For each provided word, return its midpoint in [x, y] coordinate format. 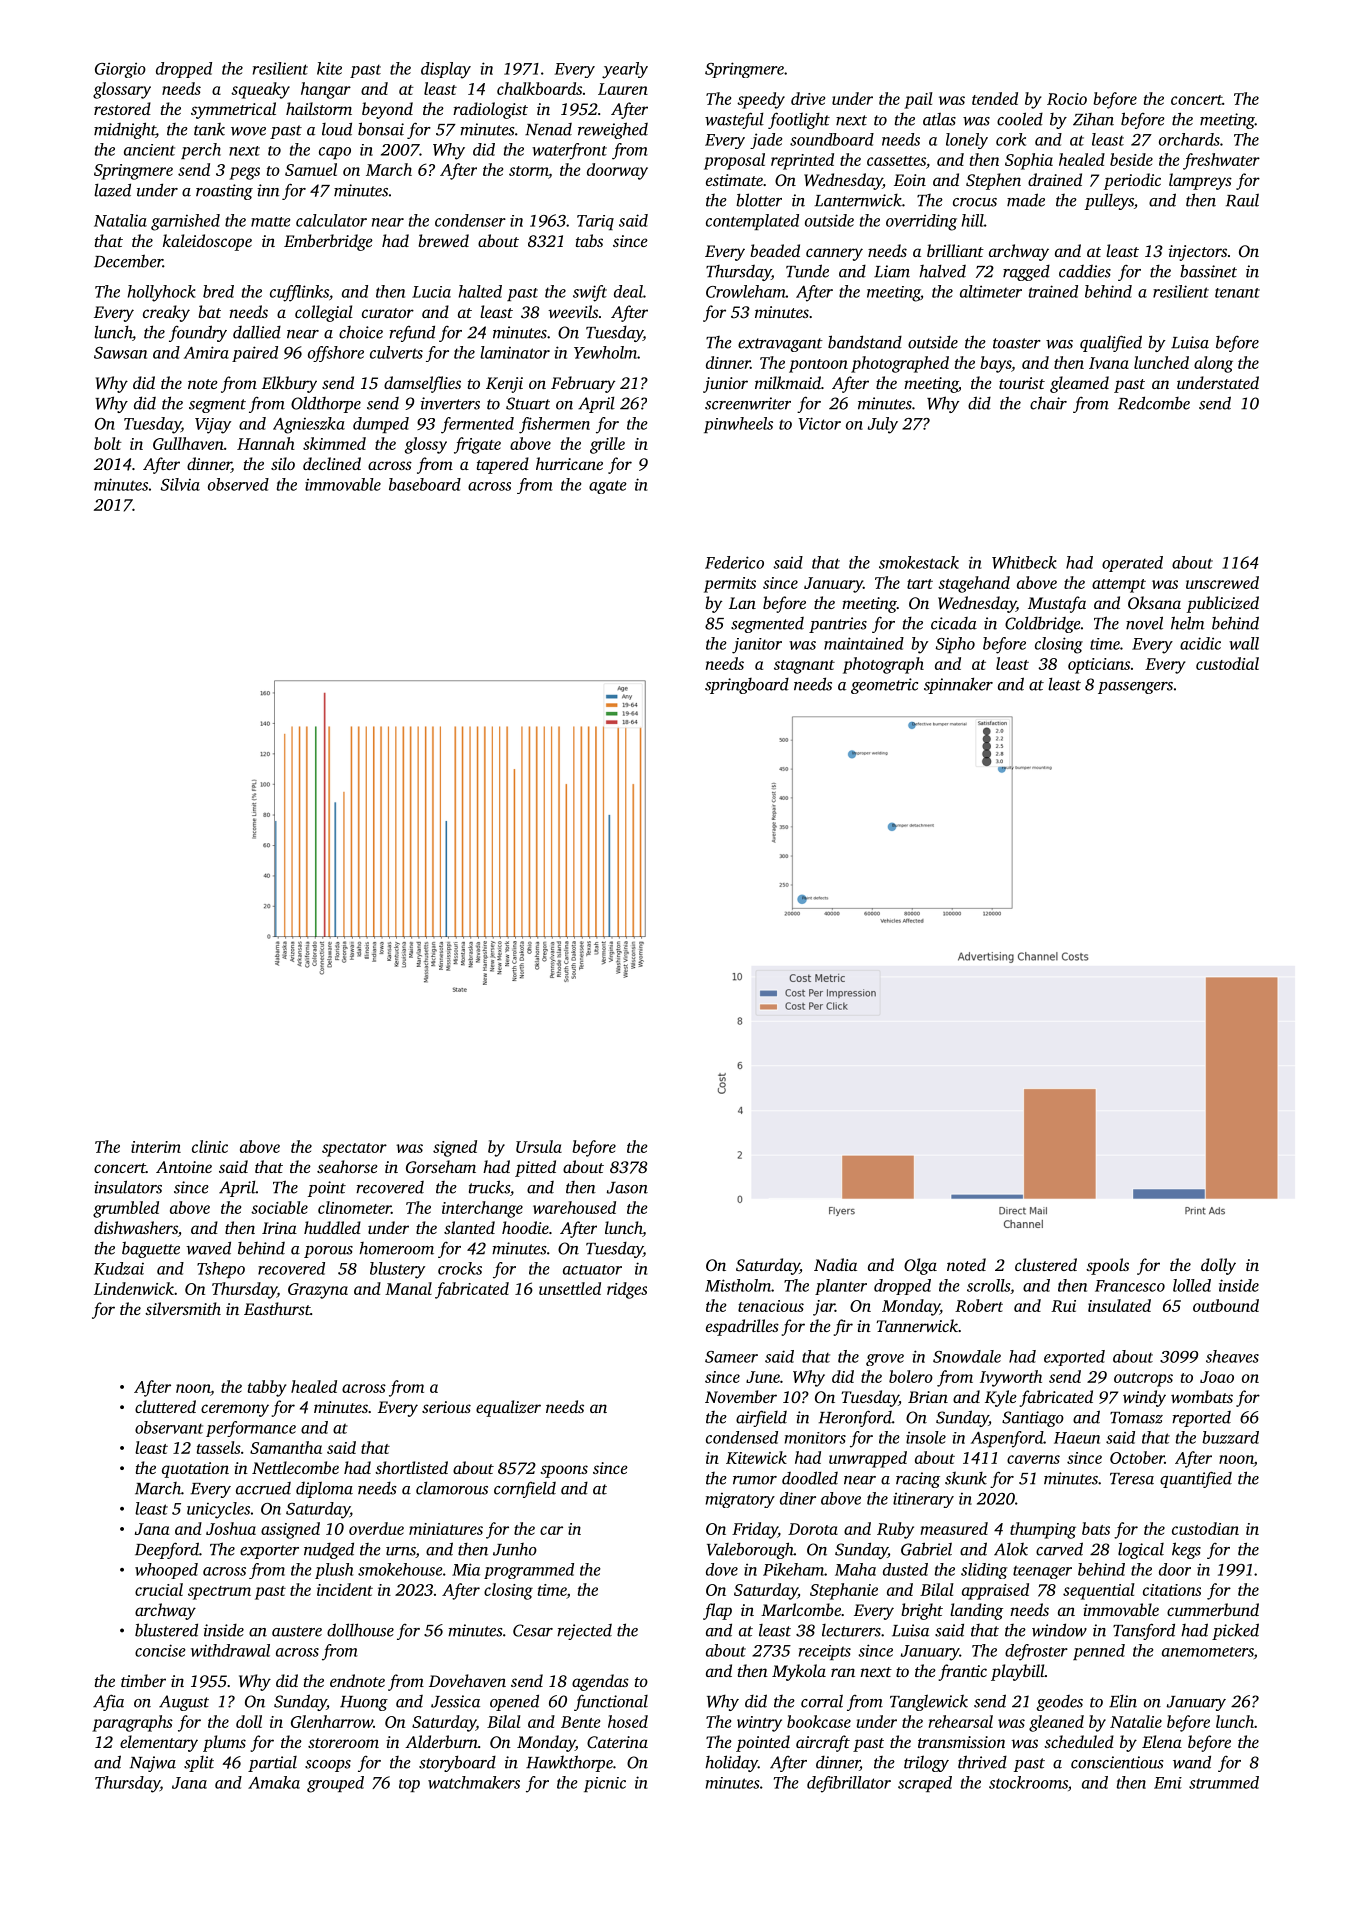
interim [156, 1147]
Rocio [1067, 99]
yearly [625, 70]
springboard [747, 686]
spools [1107, 1266]
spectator [354, 1150]
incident [345, 1589]
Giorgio [120, 70]
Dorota [813, 1529]
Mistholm [738, 1285]
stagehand [974, 584]
